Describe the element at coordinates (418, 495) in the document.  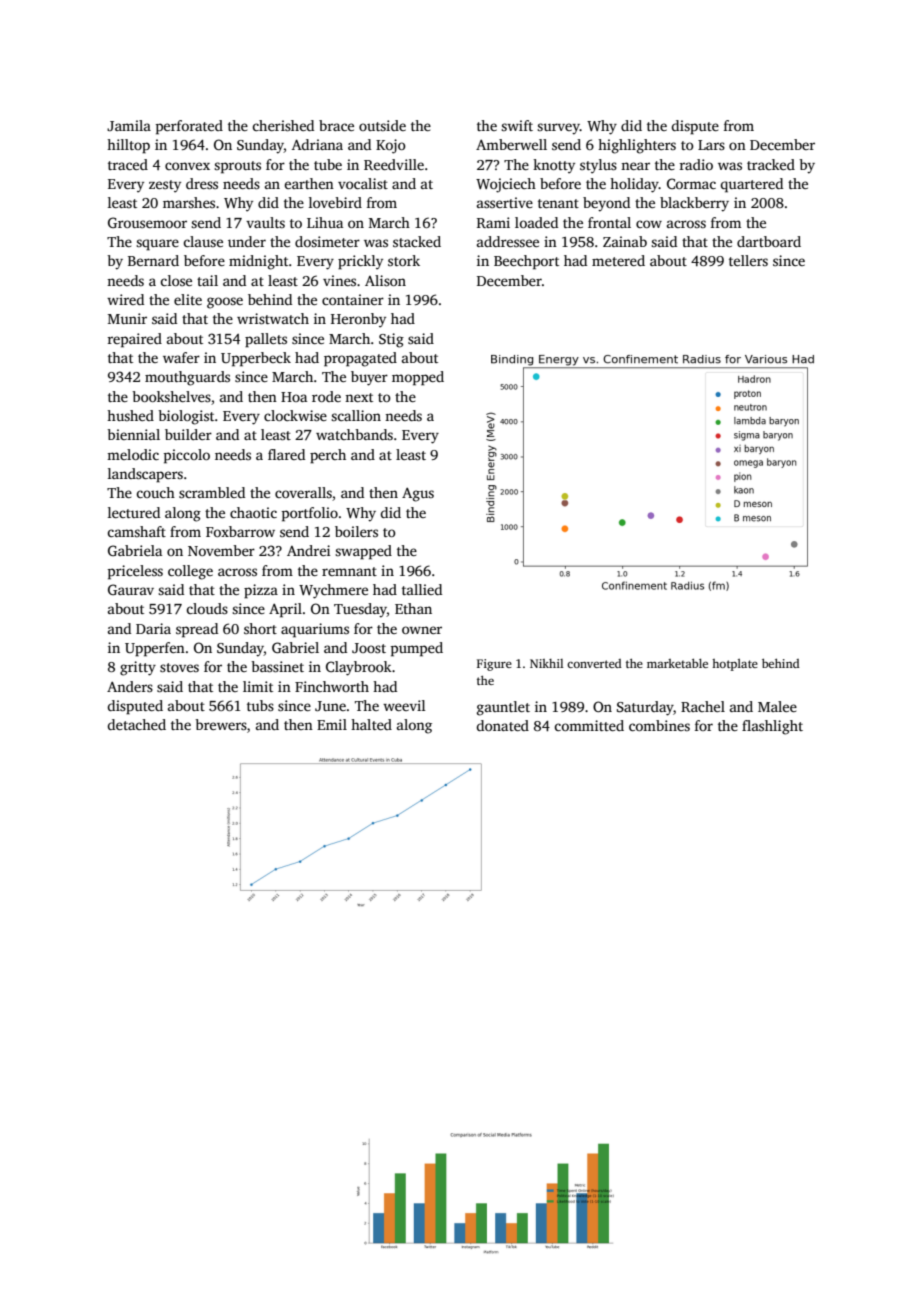
I see `Agus` at that location.
